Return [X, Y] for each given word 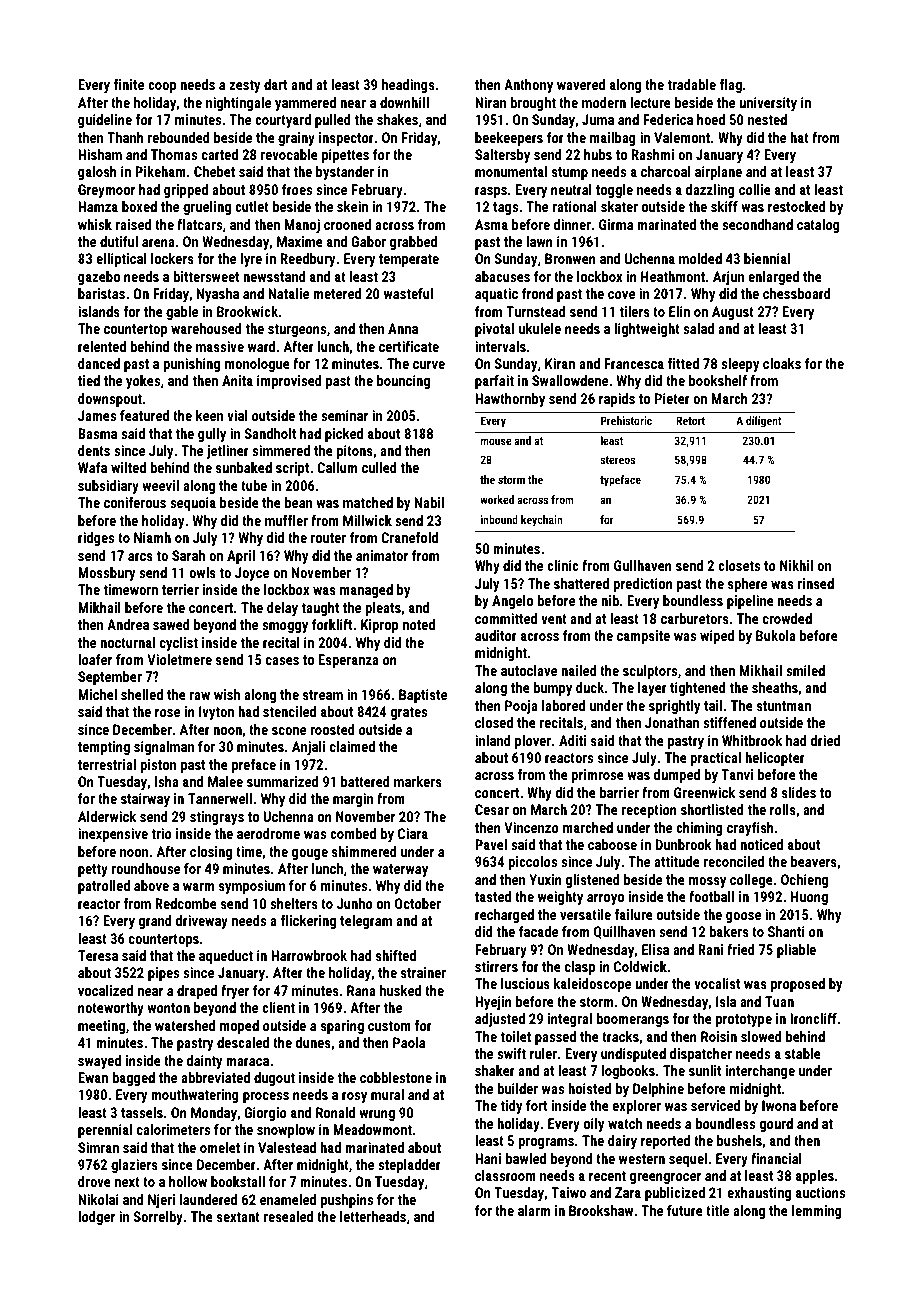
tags [505, 208]
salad [698, 328]
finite [129, 84]
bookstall [238, 1181]
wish [227, 694]
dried [825, 740]
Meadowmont [372, 1129]
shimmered [364, 851]
